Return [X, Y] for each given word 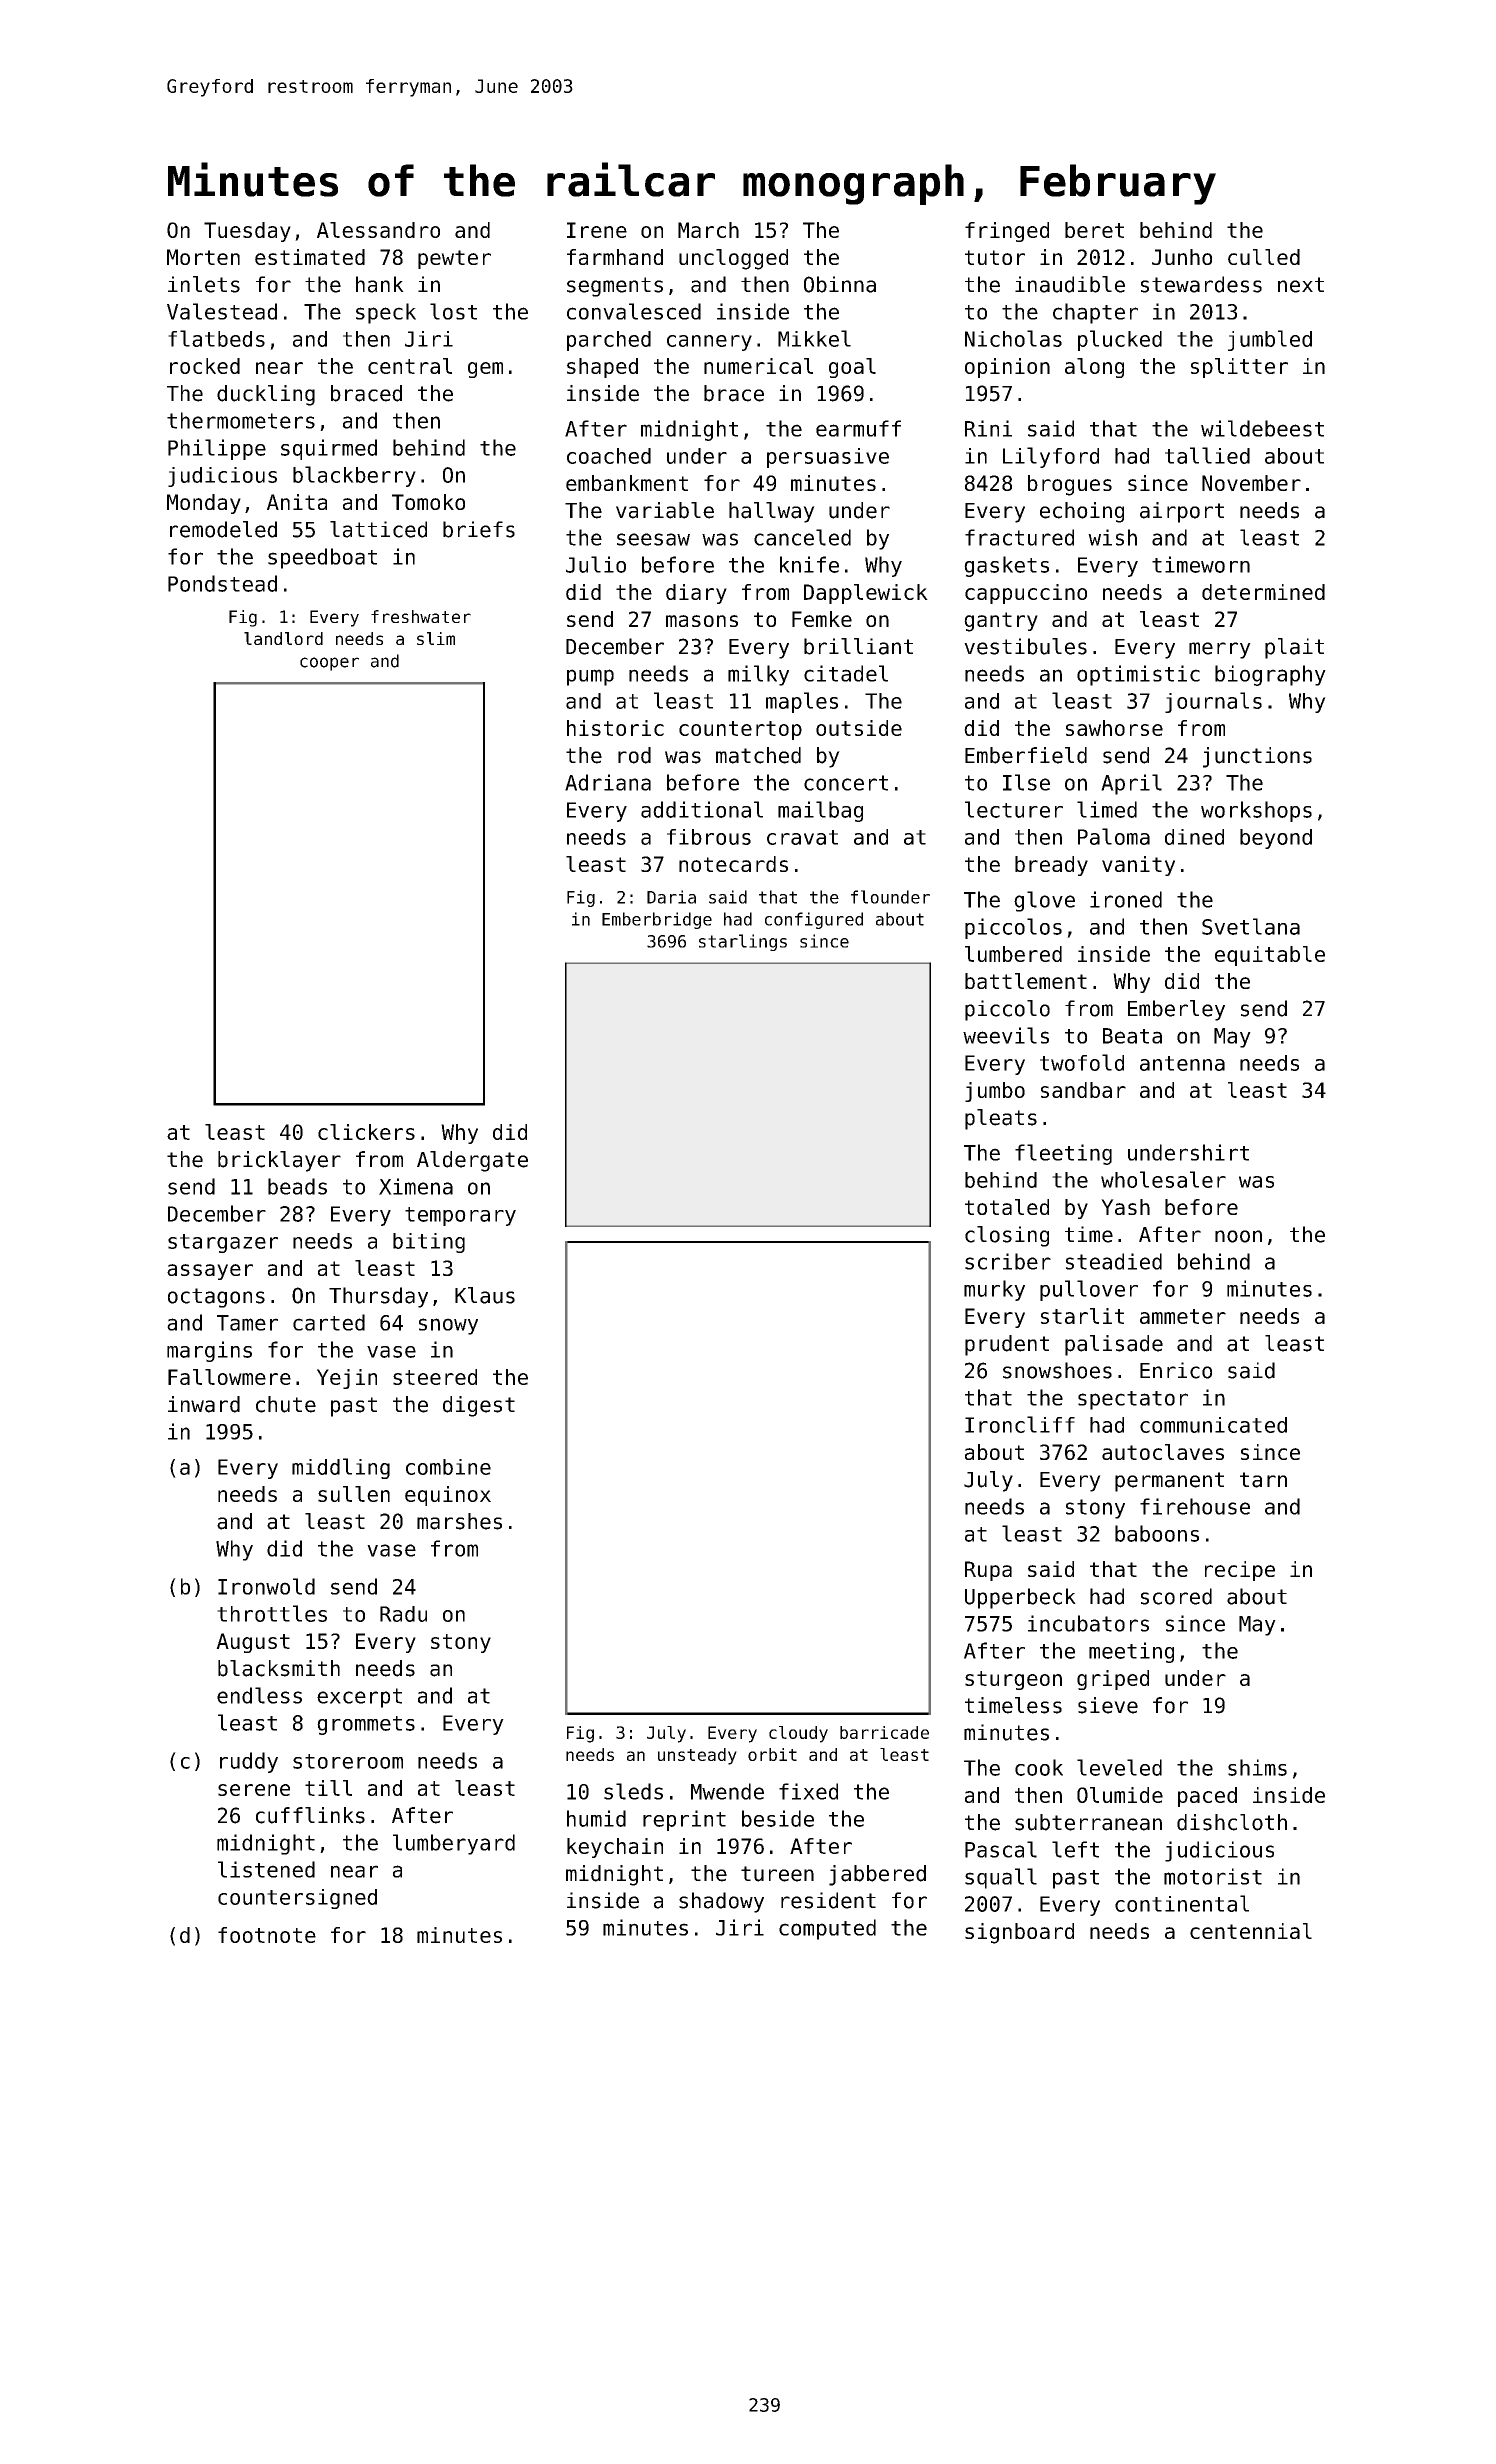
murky [994, 1290]
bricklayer [279, 1161]
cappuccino [1026, 594]
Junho [1182, 257]
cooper [329, 664]
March [708, 230]
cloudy [798, 1734]
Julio [596, 564]
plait [1294, 648]
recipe [1240, 1571]
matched [758, 755]
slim [436, 638]
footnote [267, 1935]
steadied [1114, 1261]
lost [453, 311]
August [253, 1643]
